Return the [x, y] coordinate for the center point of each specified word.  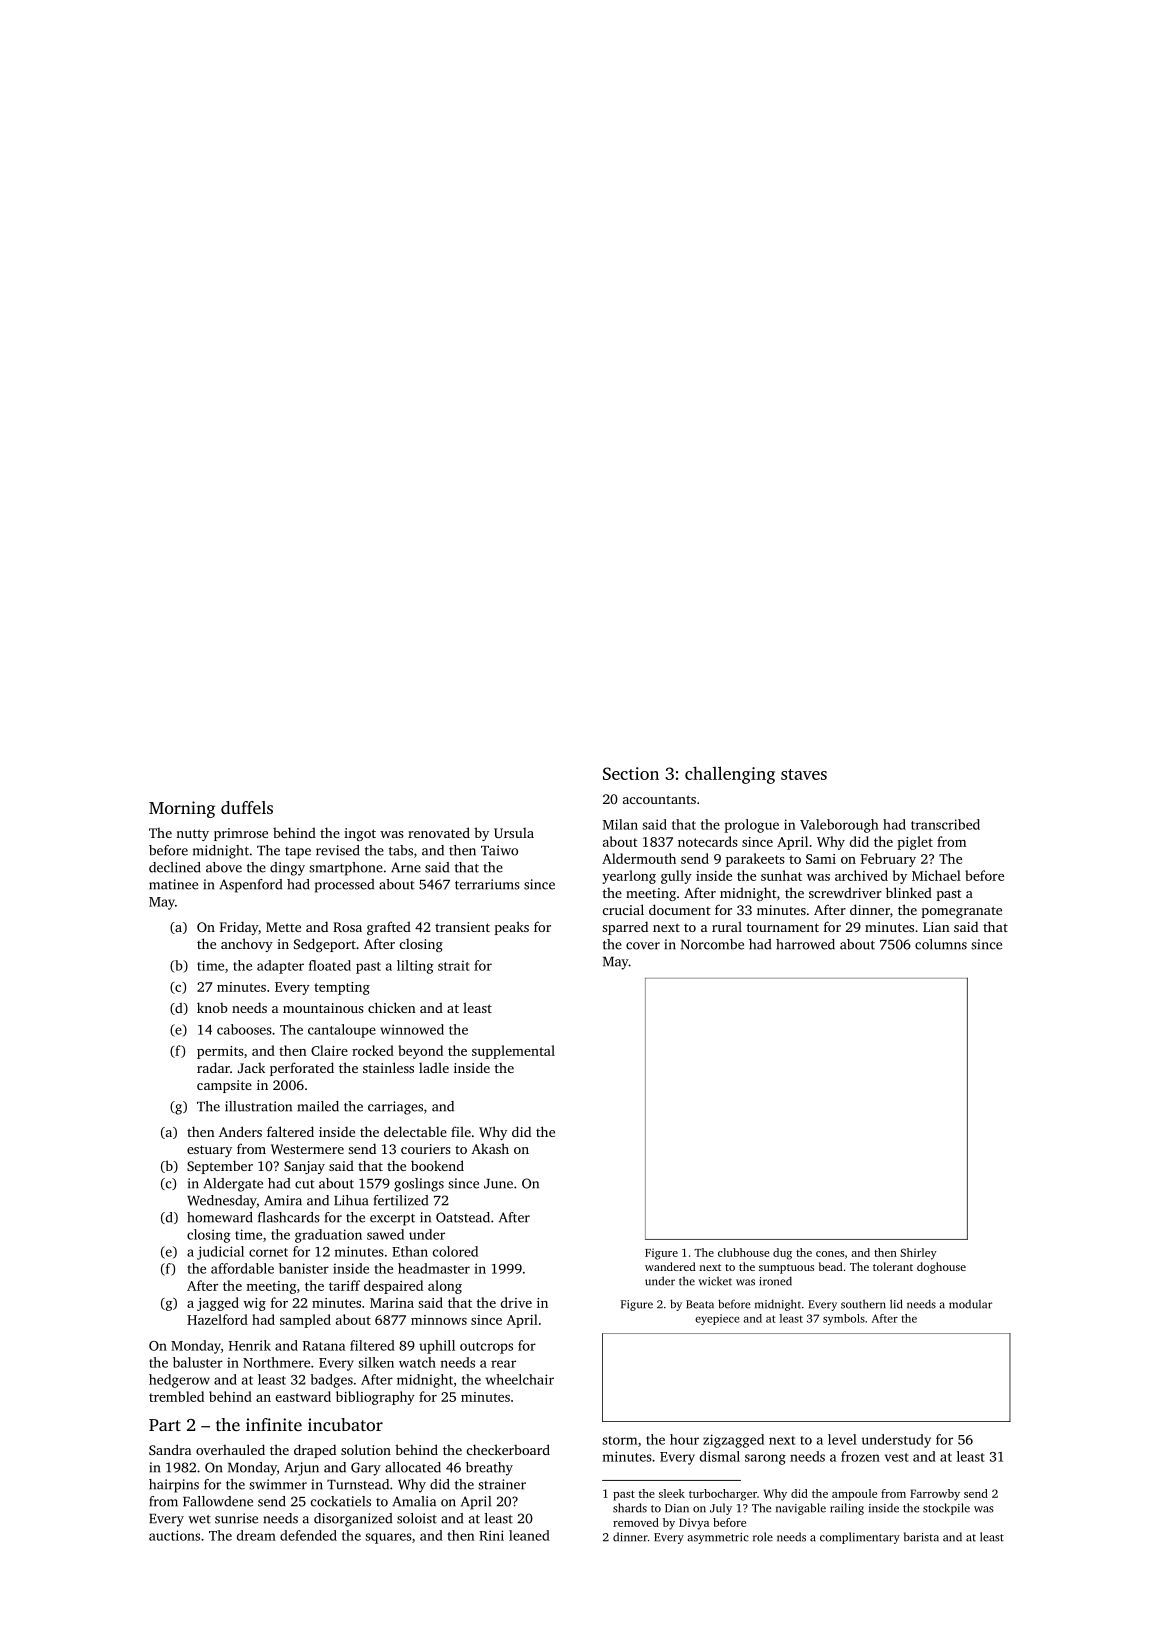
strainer [502, 1484]
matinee [173, 884]
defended [308, 1535]
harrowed [805, 944]
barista [921, 1537]
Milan [620, 824]
